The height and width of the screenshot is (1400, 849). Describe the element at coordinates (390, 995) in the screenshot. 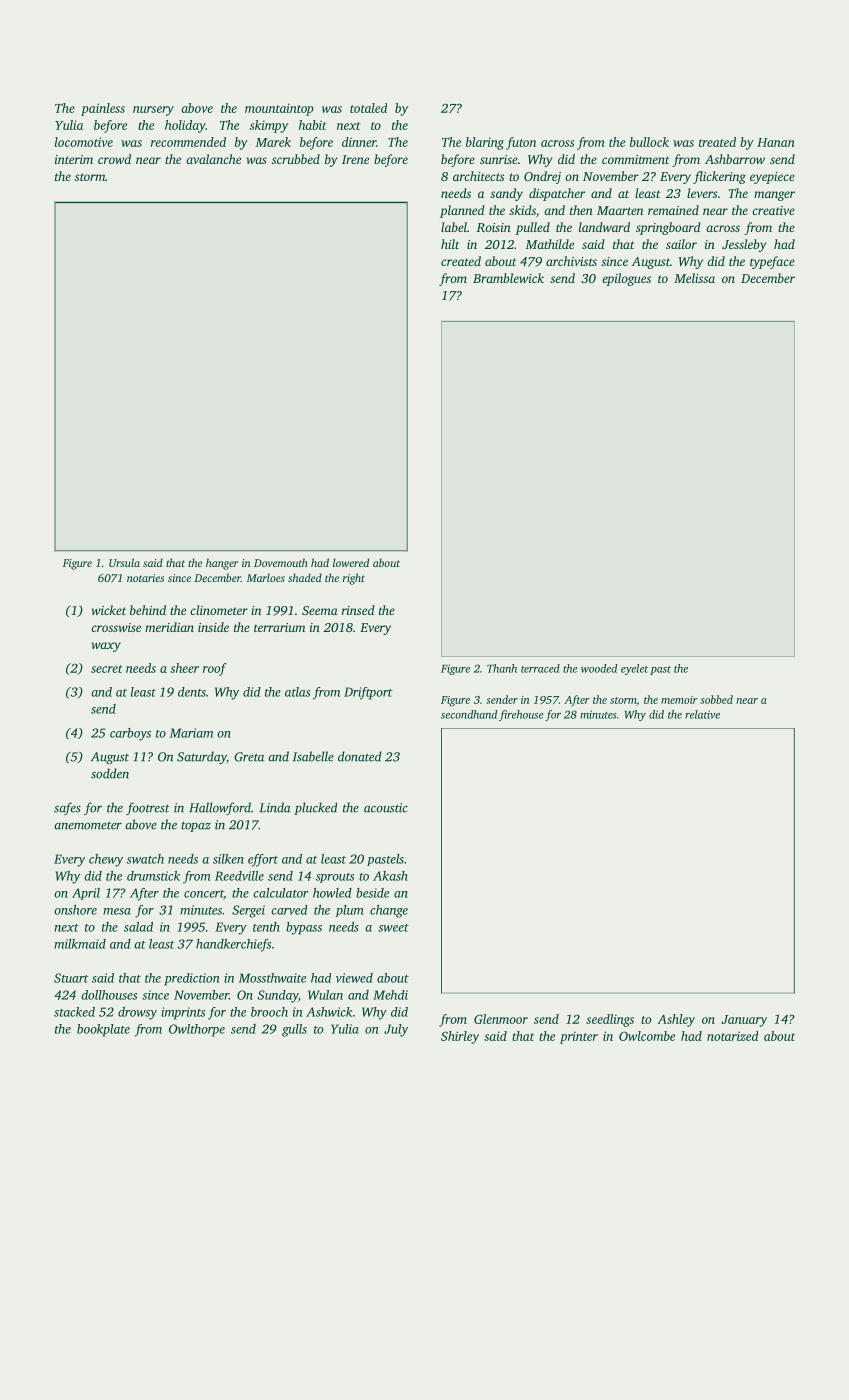

I see `Mehdi` at that location.
